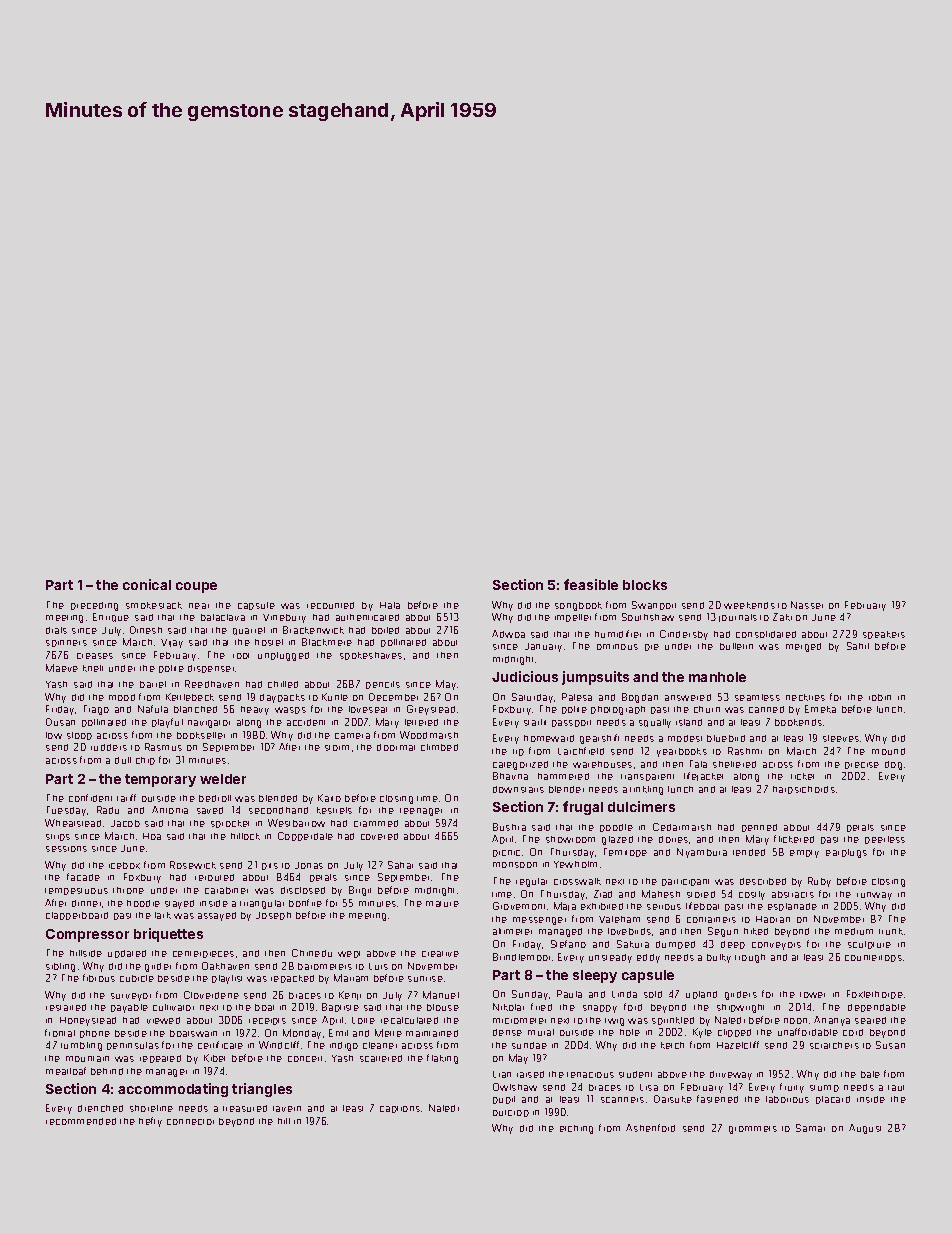 The image size is (952, 1233). Describe the element at coordinates (81, 1121) in the screenshot. I see `recommended` at that location.
